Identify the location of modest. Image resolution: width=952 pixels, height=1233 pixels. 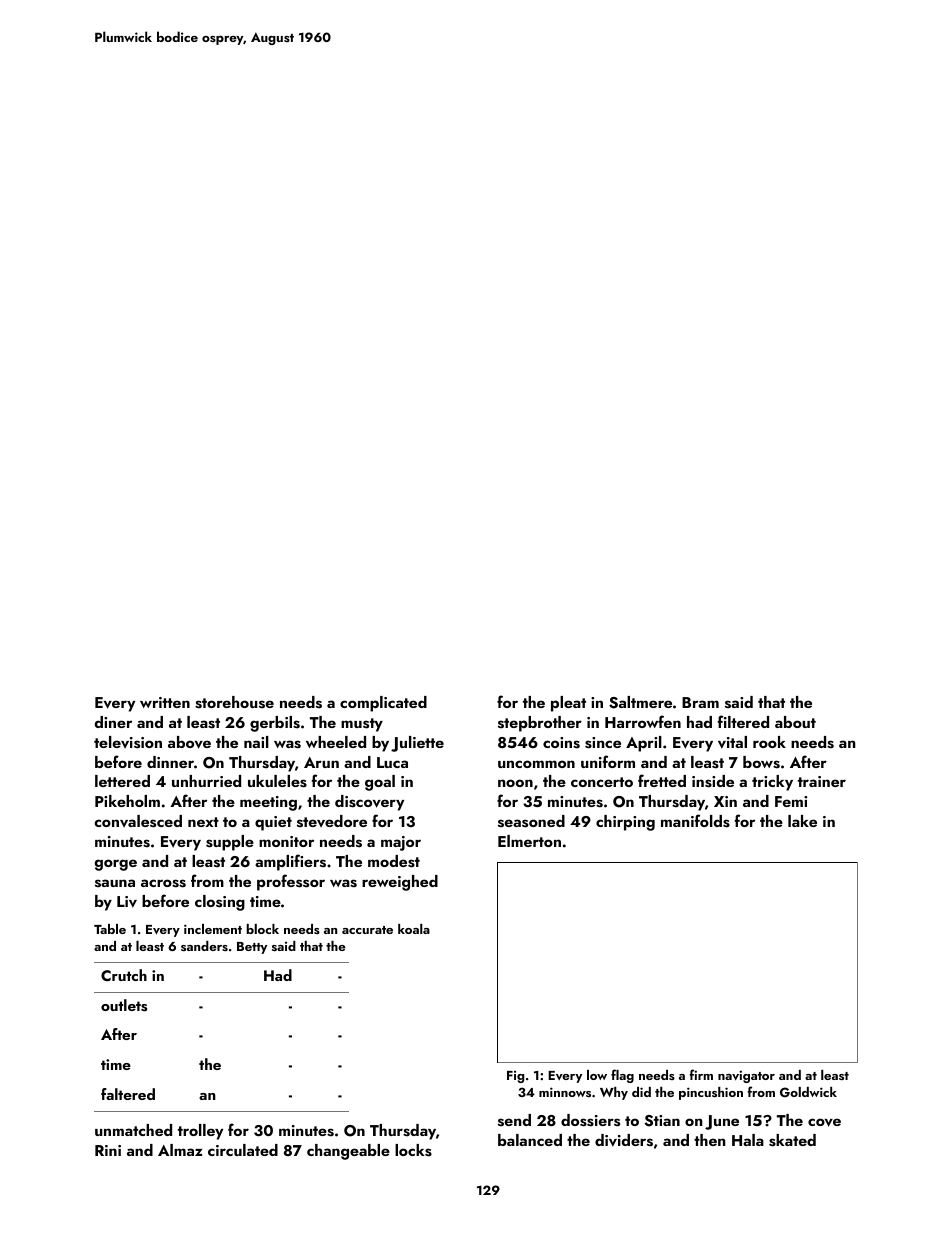
(394, 861).
